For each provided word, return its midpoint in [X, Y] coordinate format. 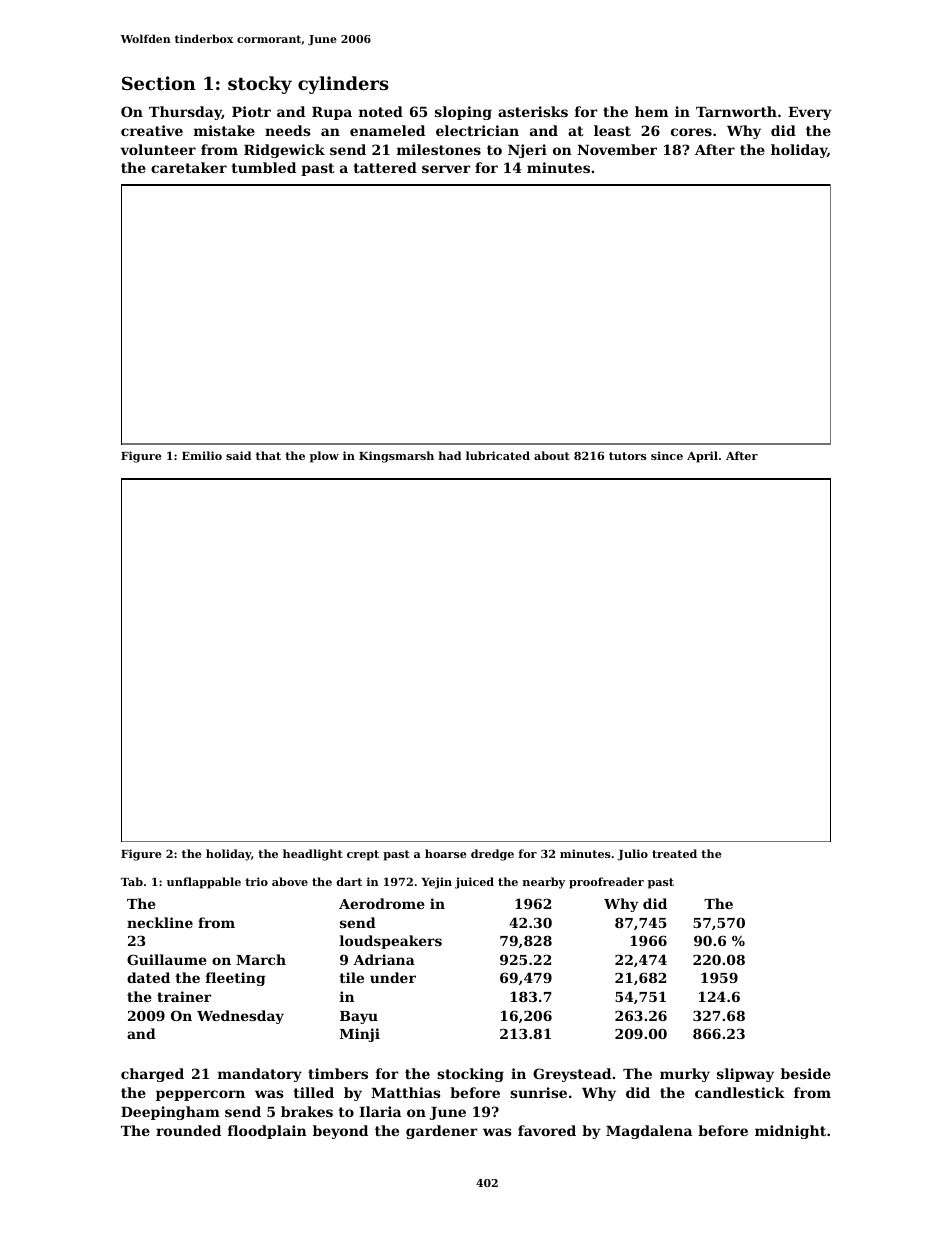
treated [674, 853]
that [268, 455]
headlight [313, 855]
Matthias [406, 1092]
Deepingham [170, 1113]
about [552, 455]
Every [810, 113]
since [667, 455]
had [449, 455]
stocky [260, 85]
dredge [492, 855]
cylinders [343, 85]
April [702, 457]
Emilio [202, 455]
